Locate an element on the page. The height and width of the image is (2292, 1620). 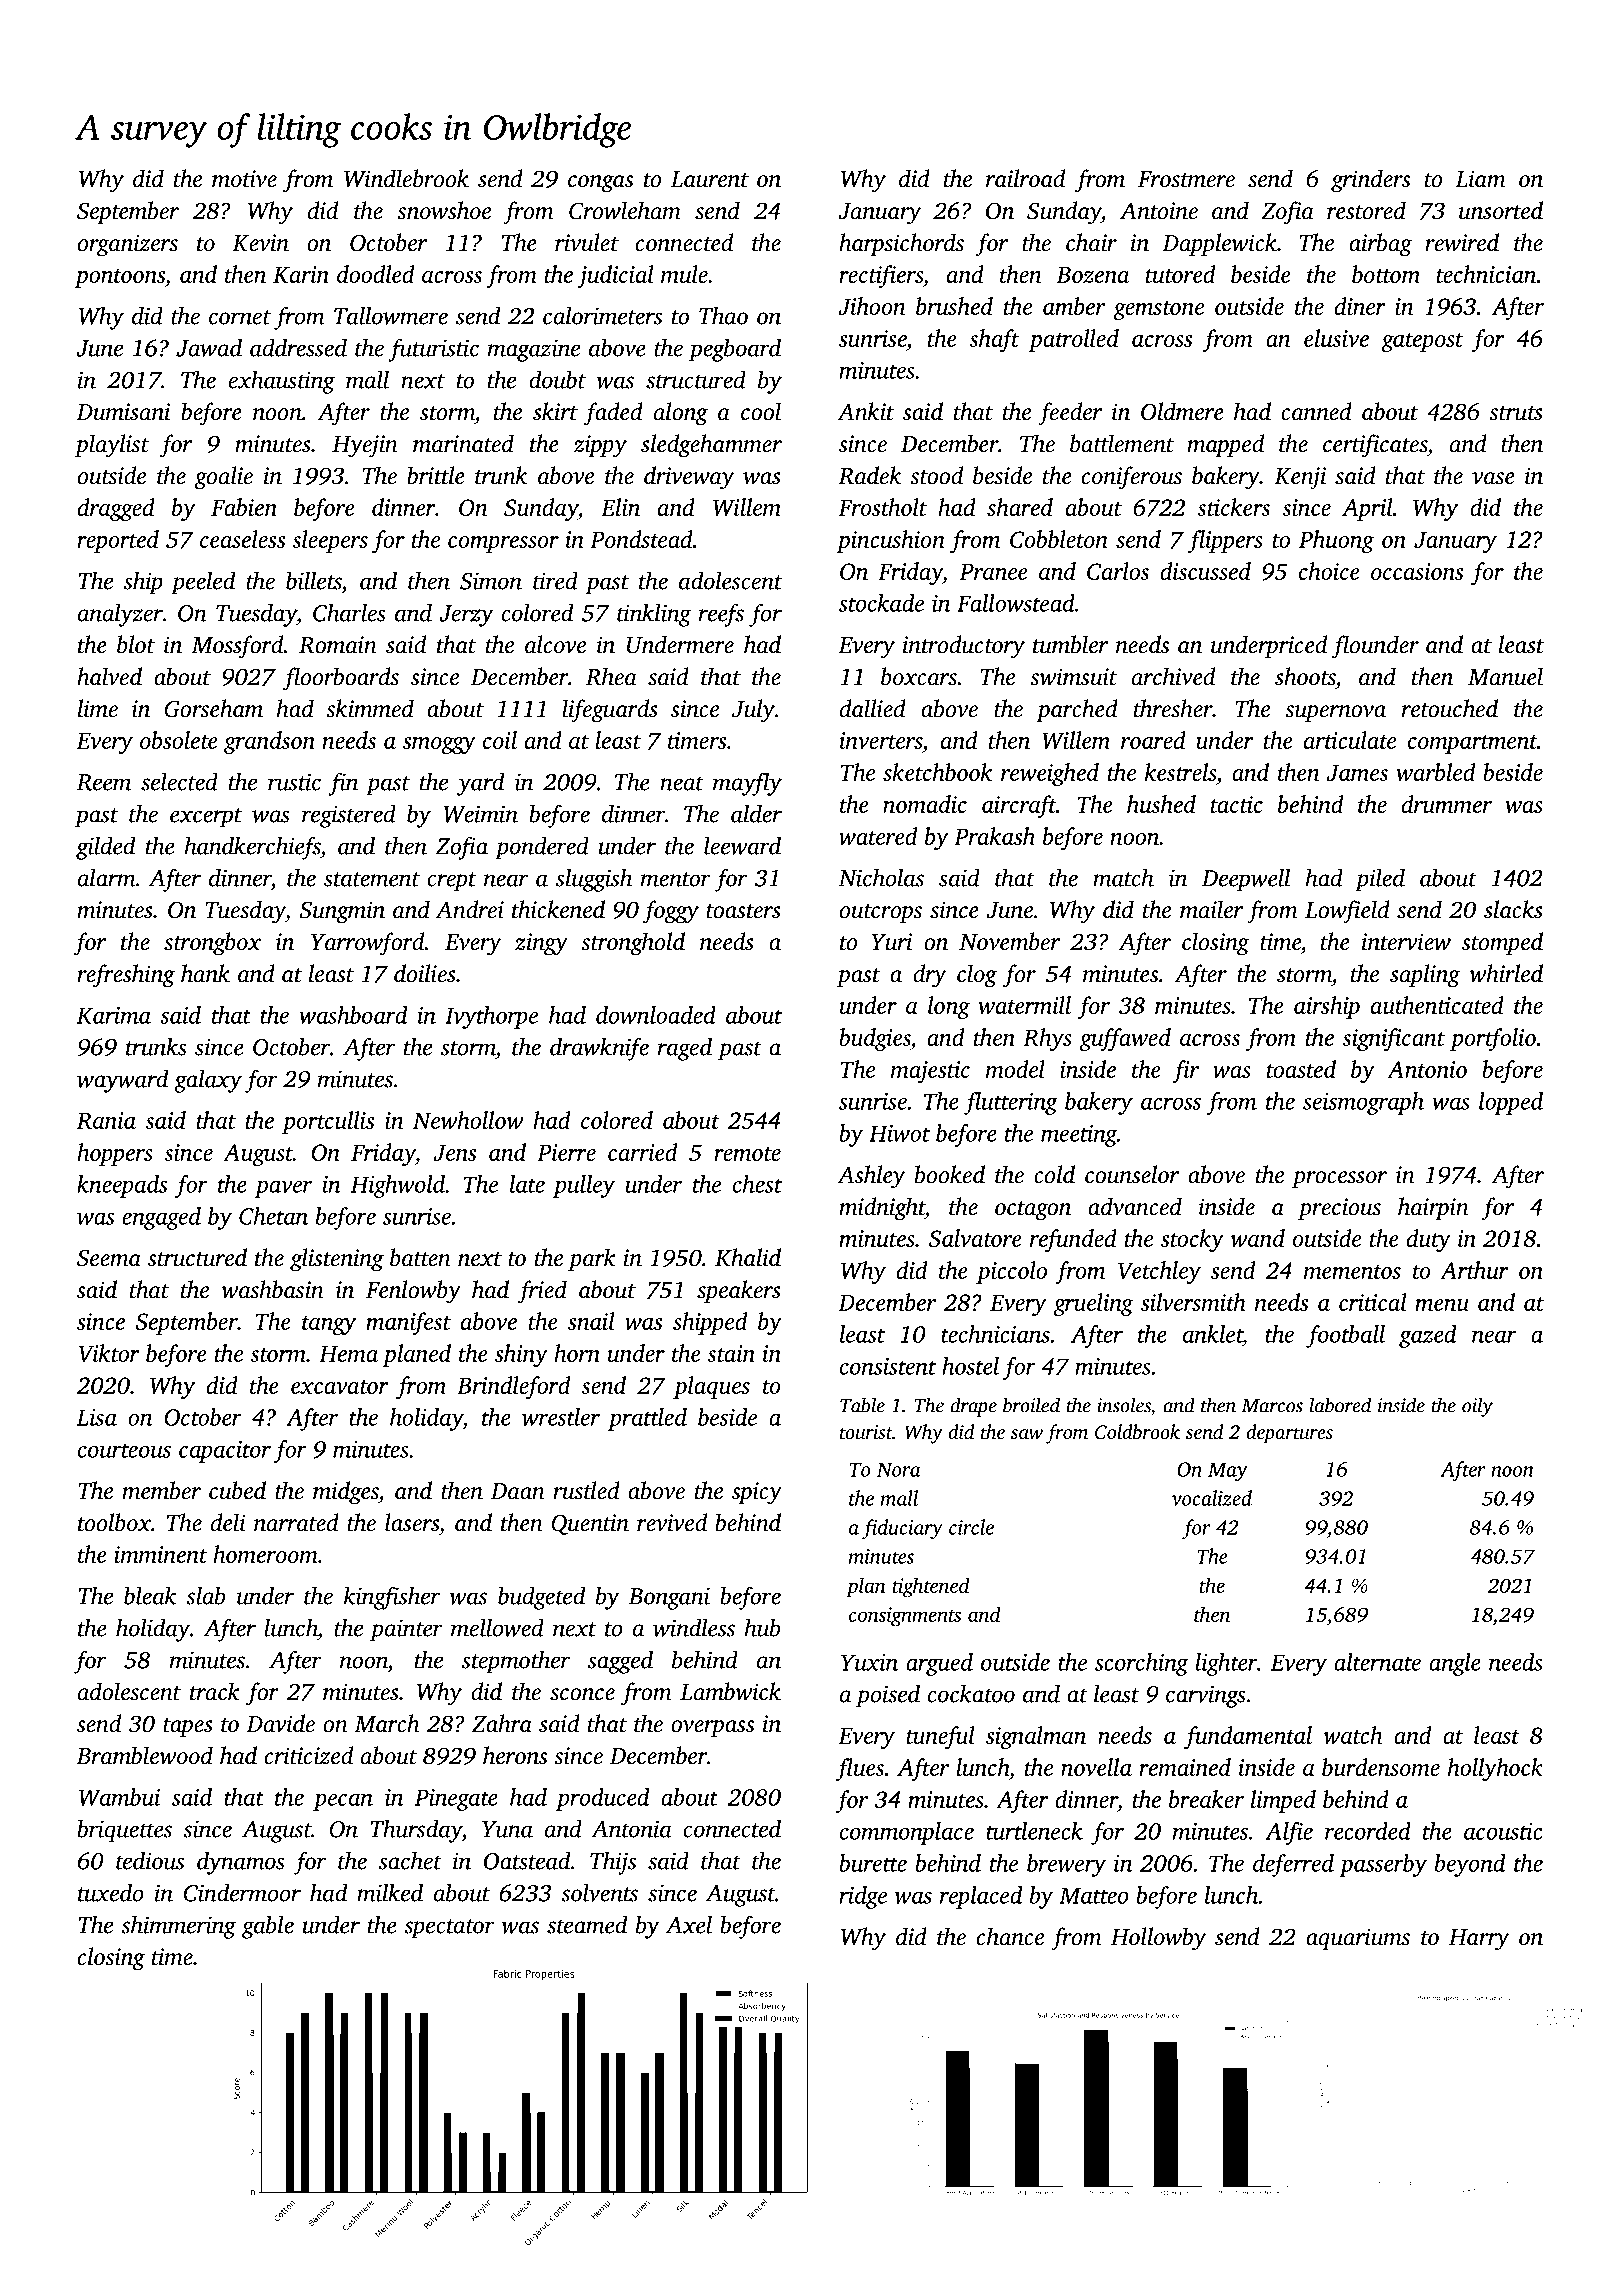
plaques is located at coordinates (711, 1387).
